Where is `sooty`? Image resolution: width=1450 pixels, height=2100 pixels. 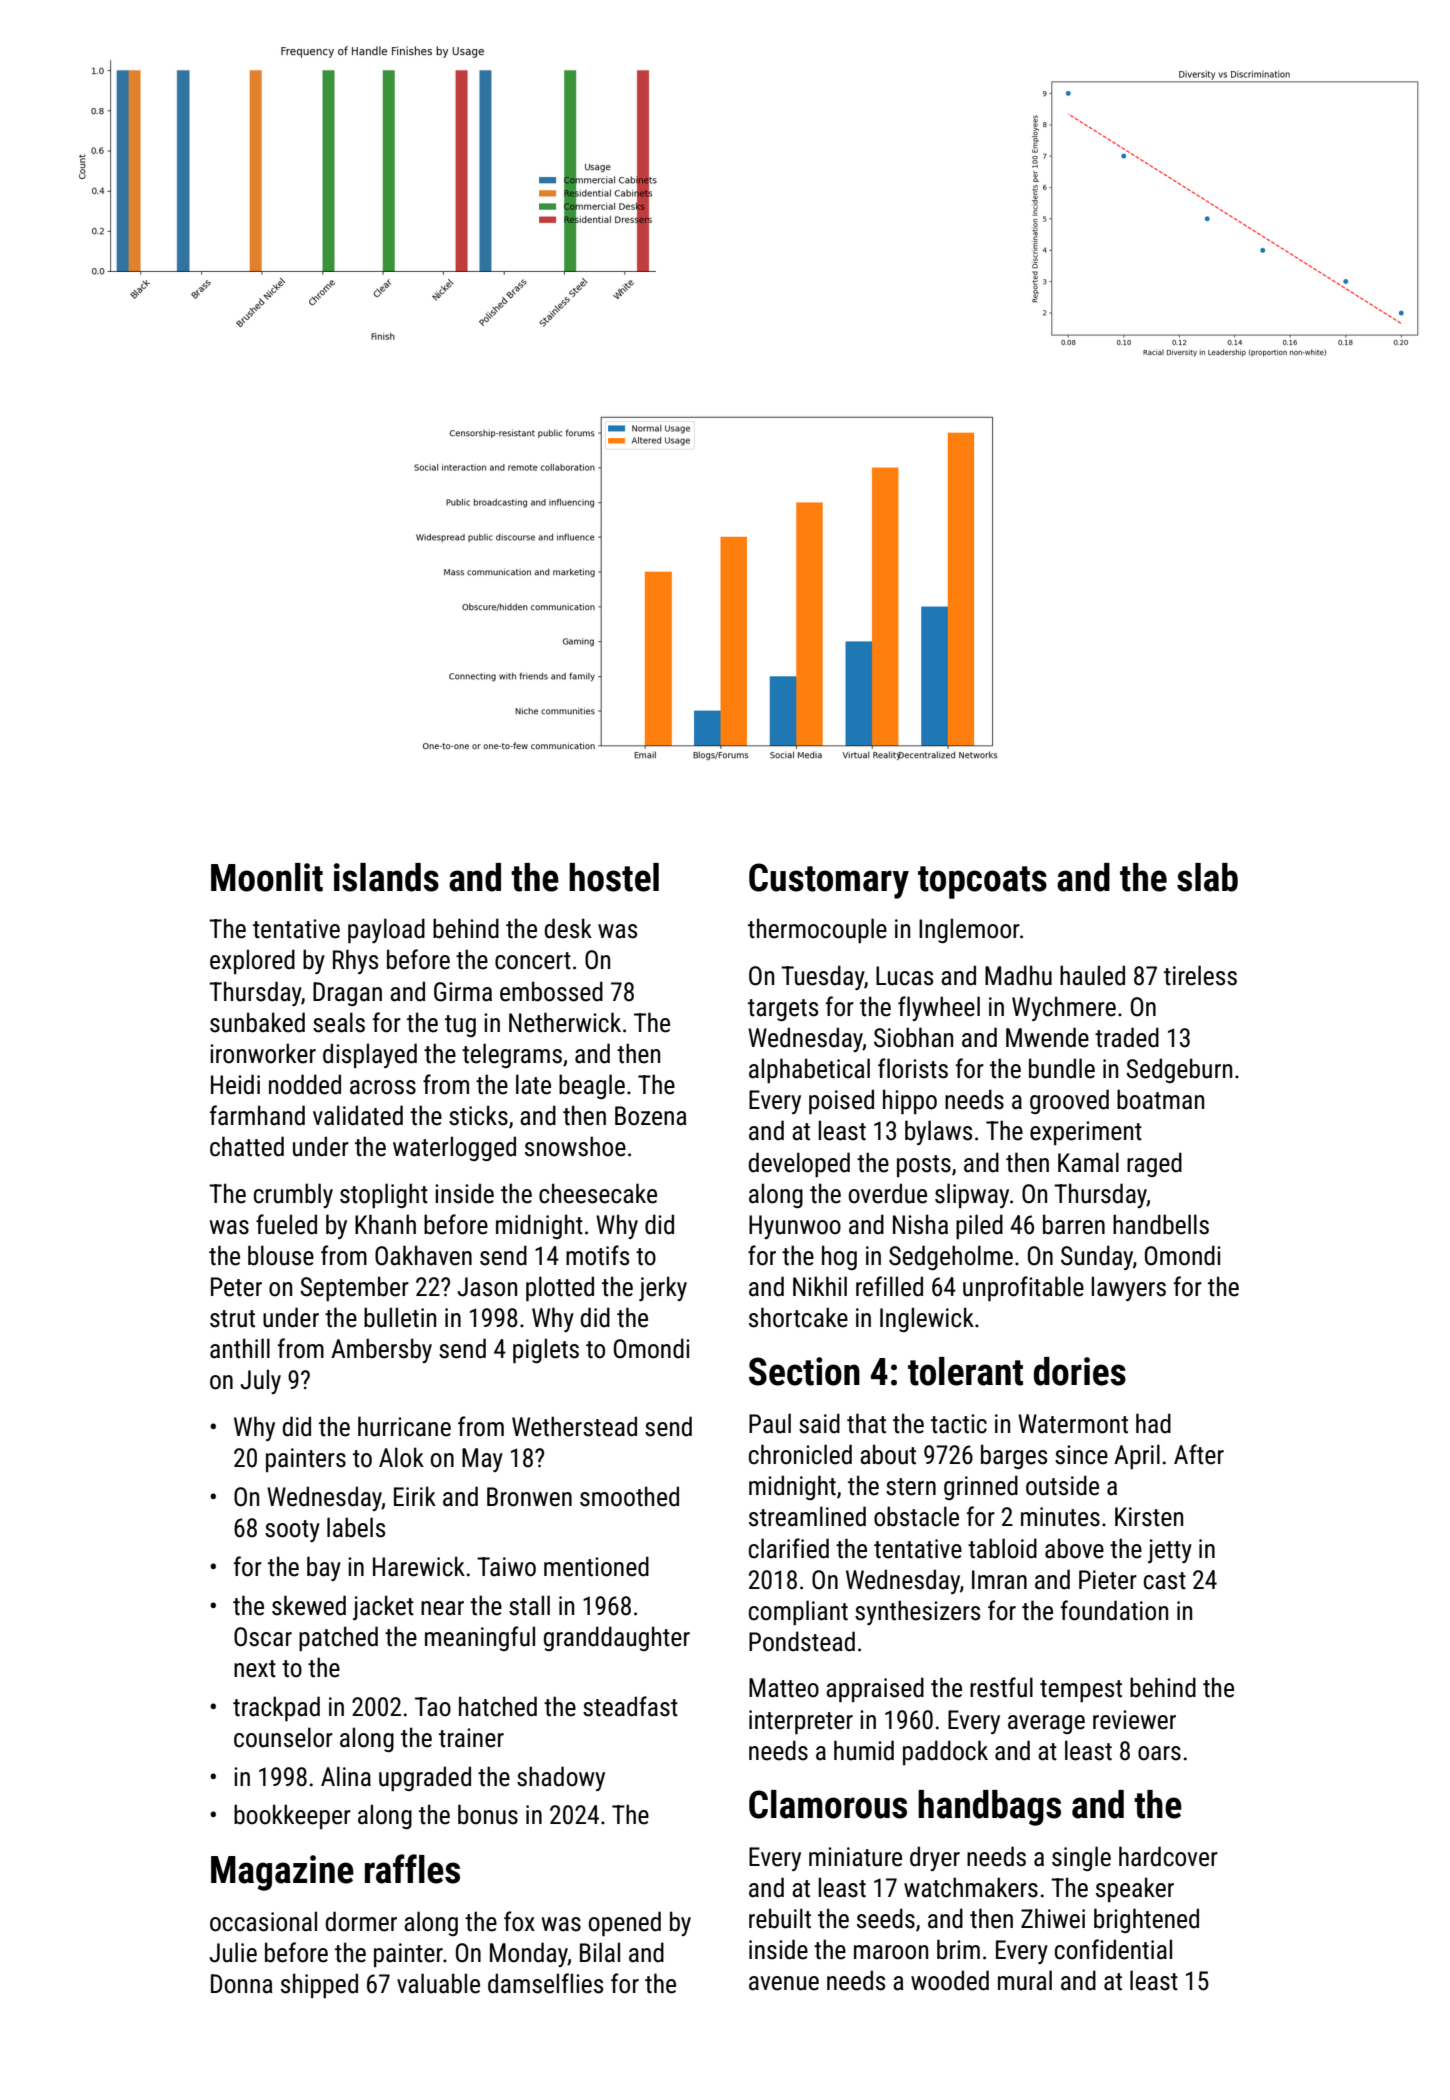 sooty is located at coordinates (292, 1531).
